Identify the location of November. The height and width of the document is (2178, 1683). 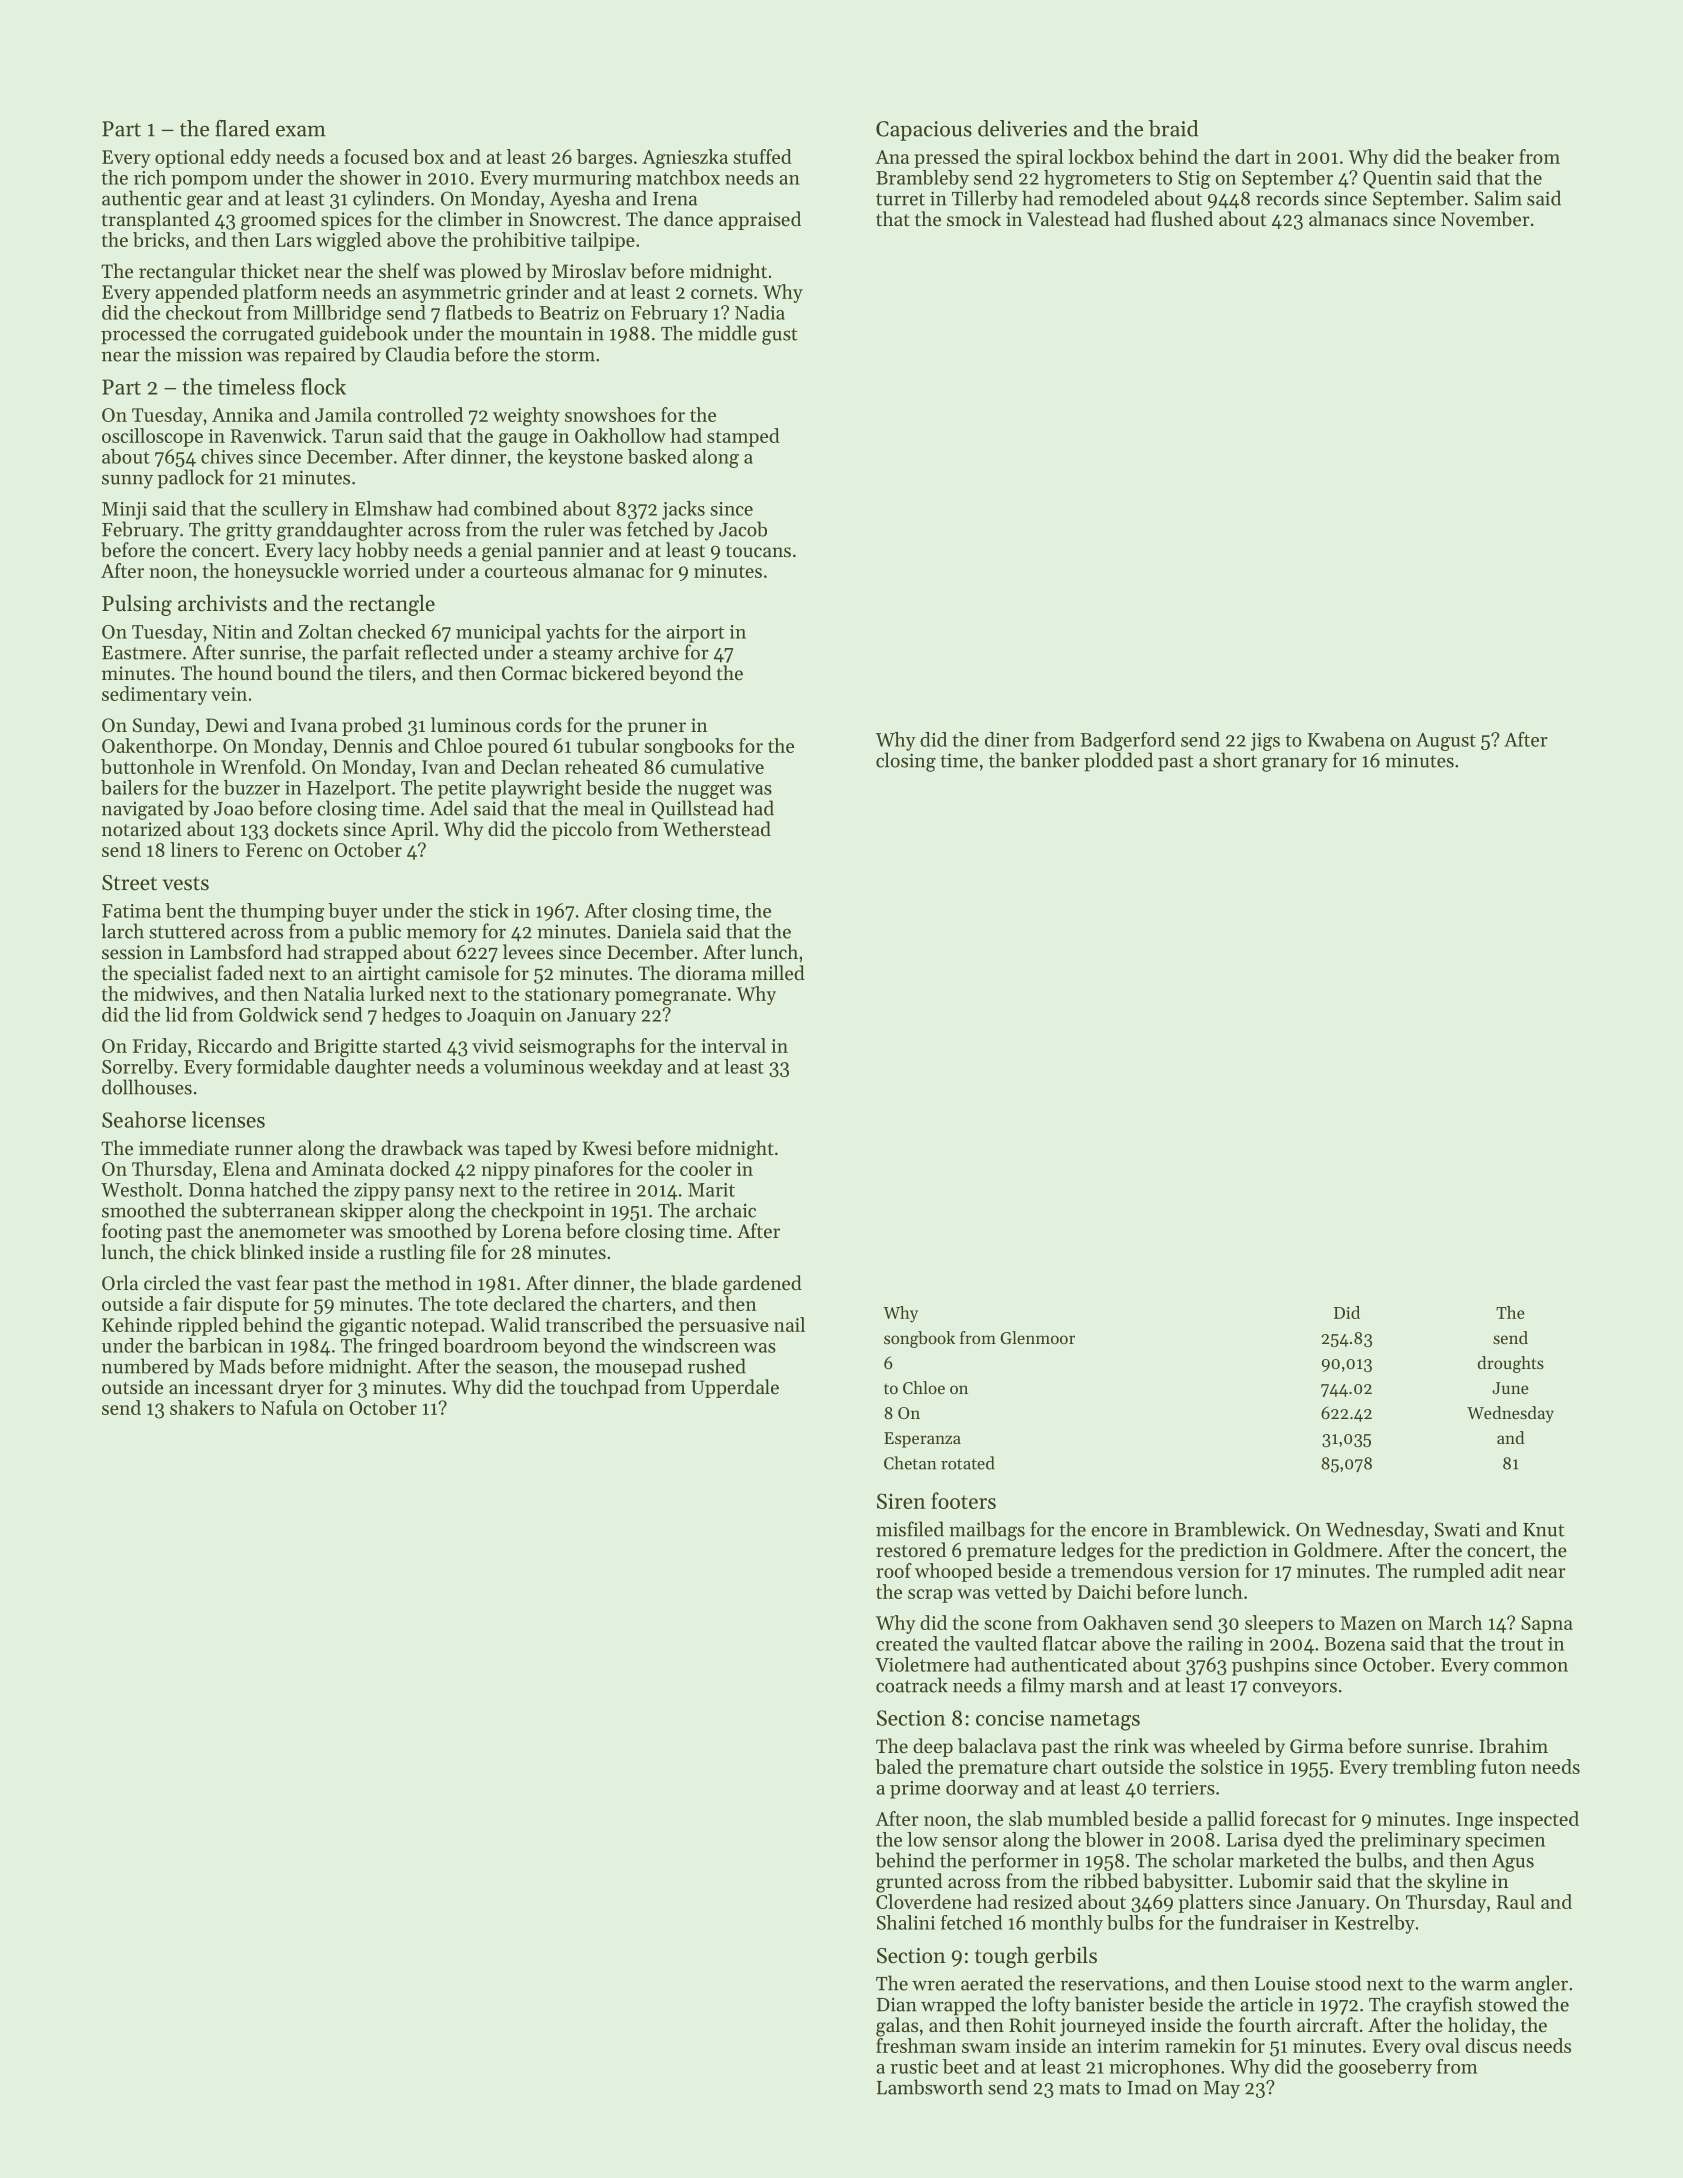
(1485, 218).
